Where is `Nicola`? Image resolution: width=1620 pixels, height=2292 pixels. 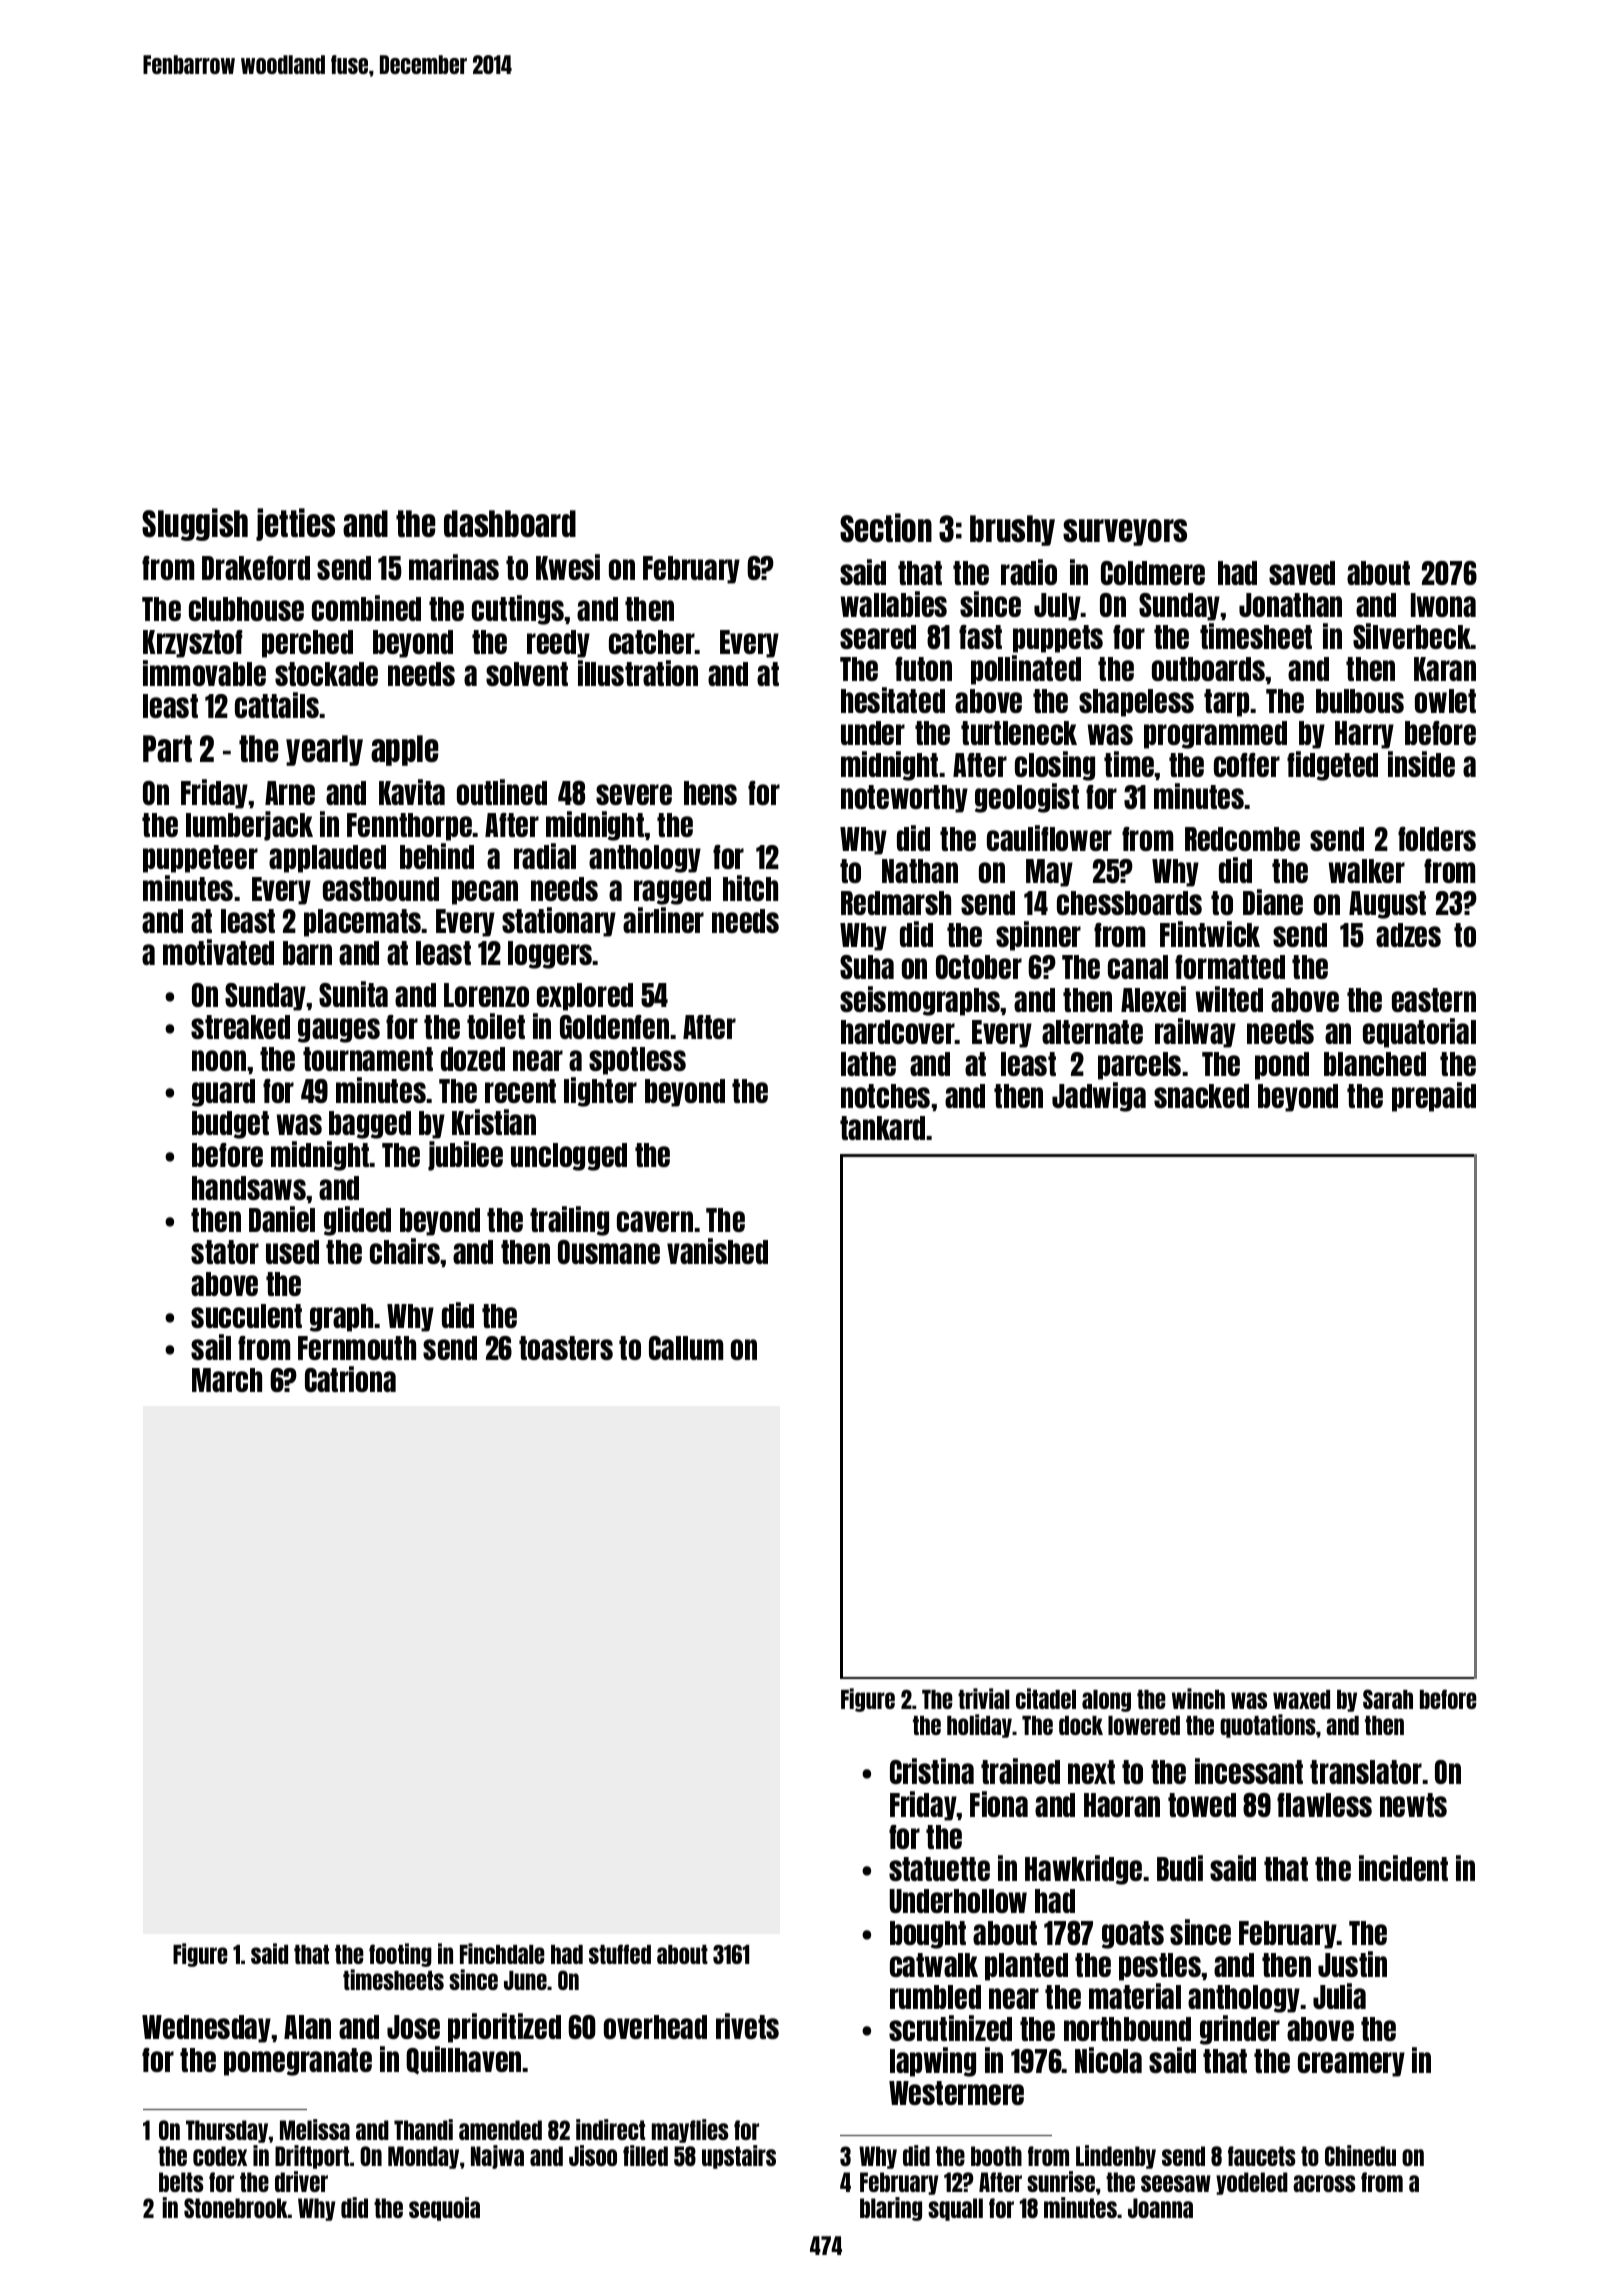
Nicola is located at coordinates (1108, 2060).
